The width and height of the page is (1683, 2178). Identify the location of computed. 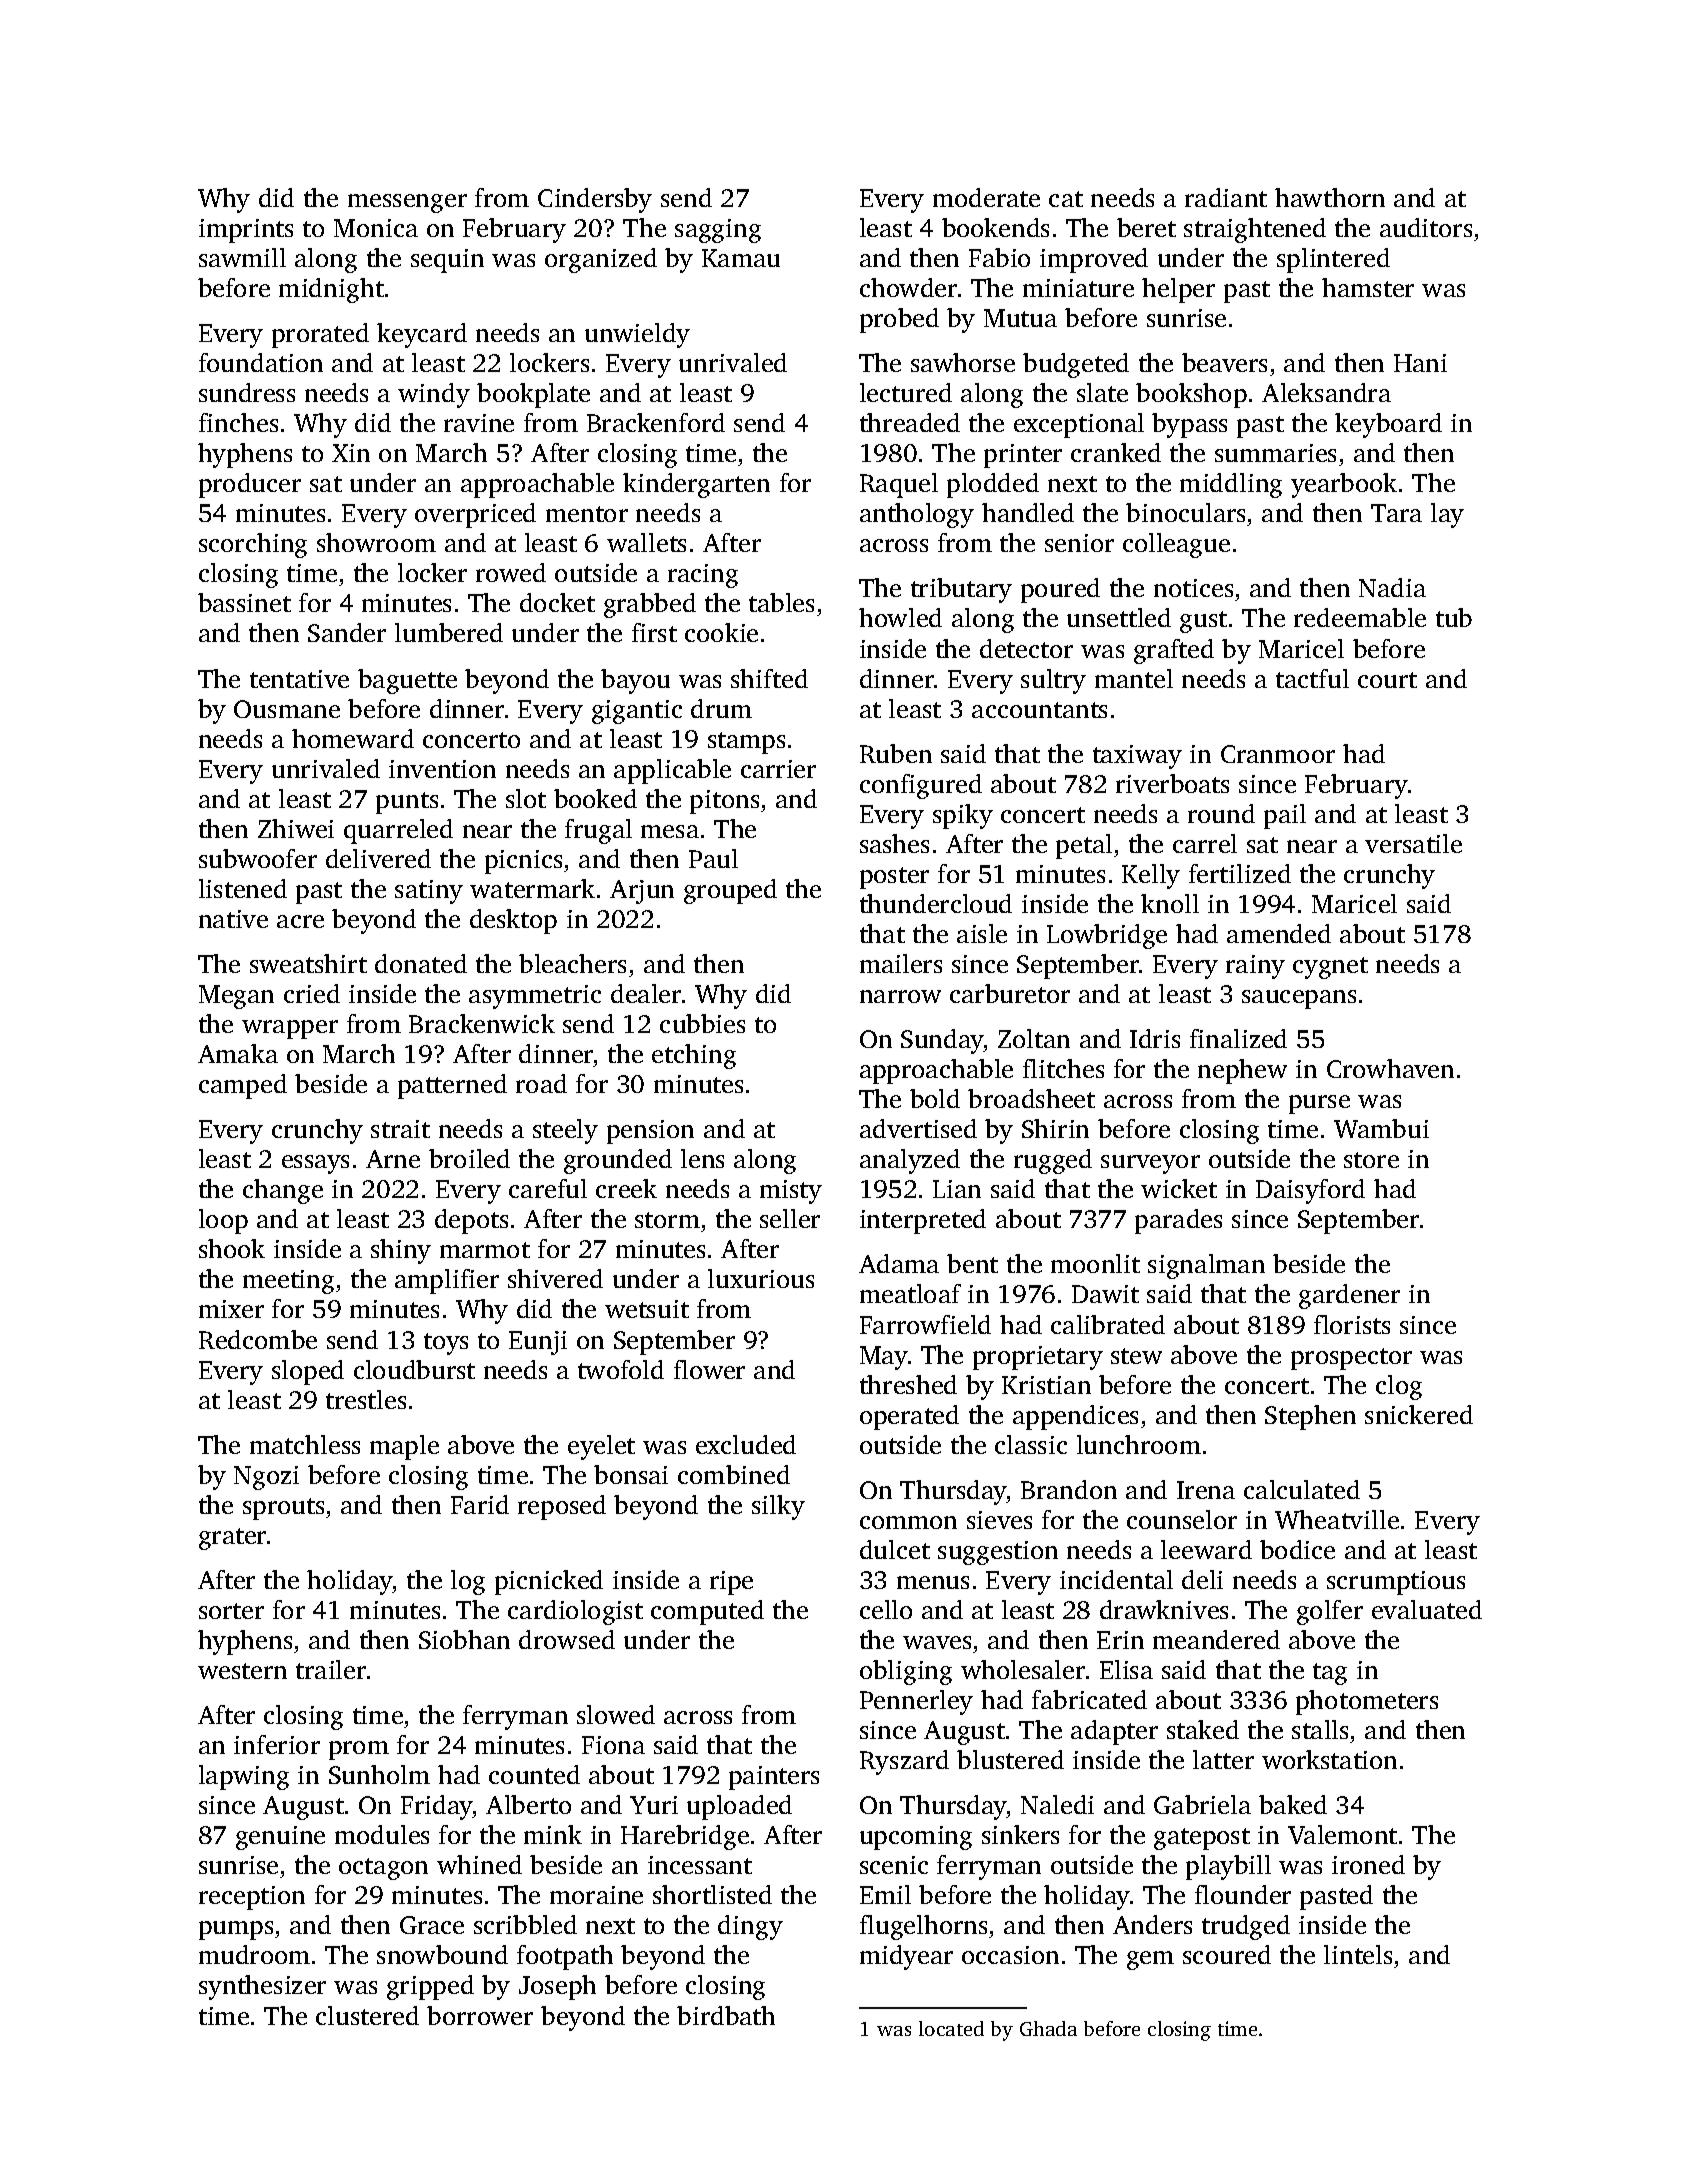
(707, 1612).
